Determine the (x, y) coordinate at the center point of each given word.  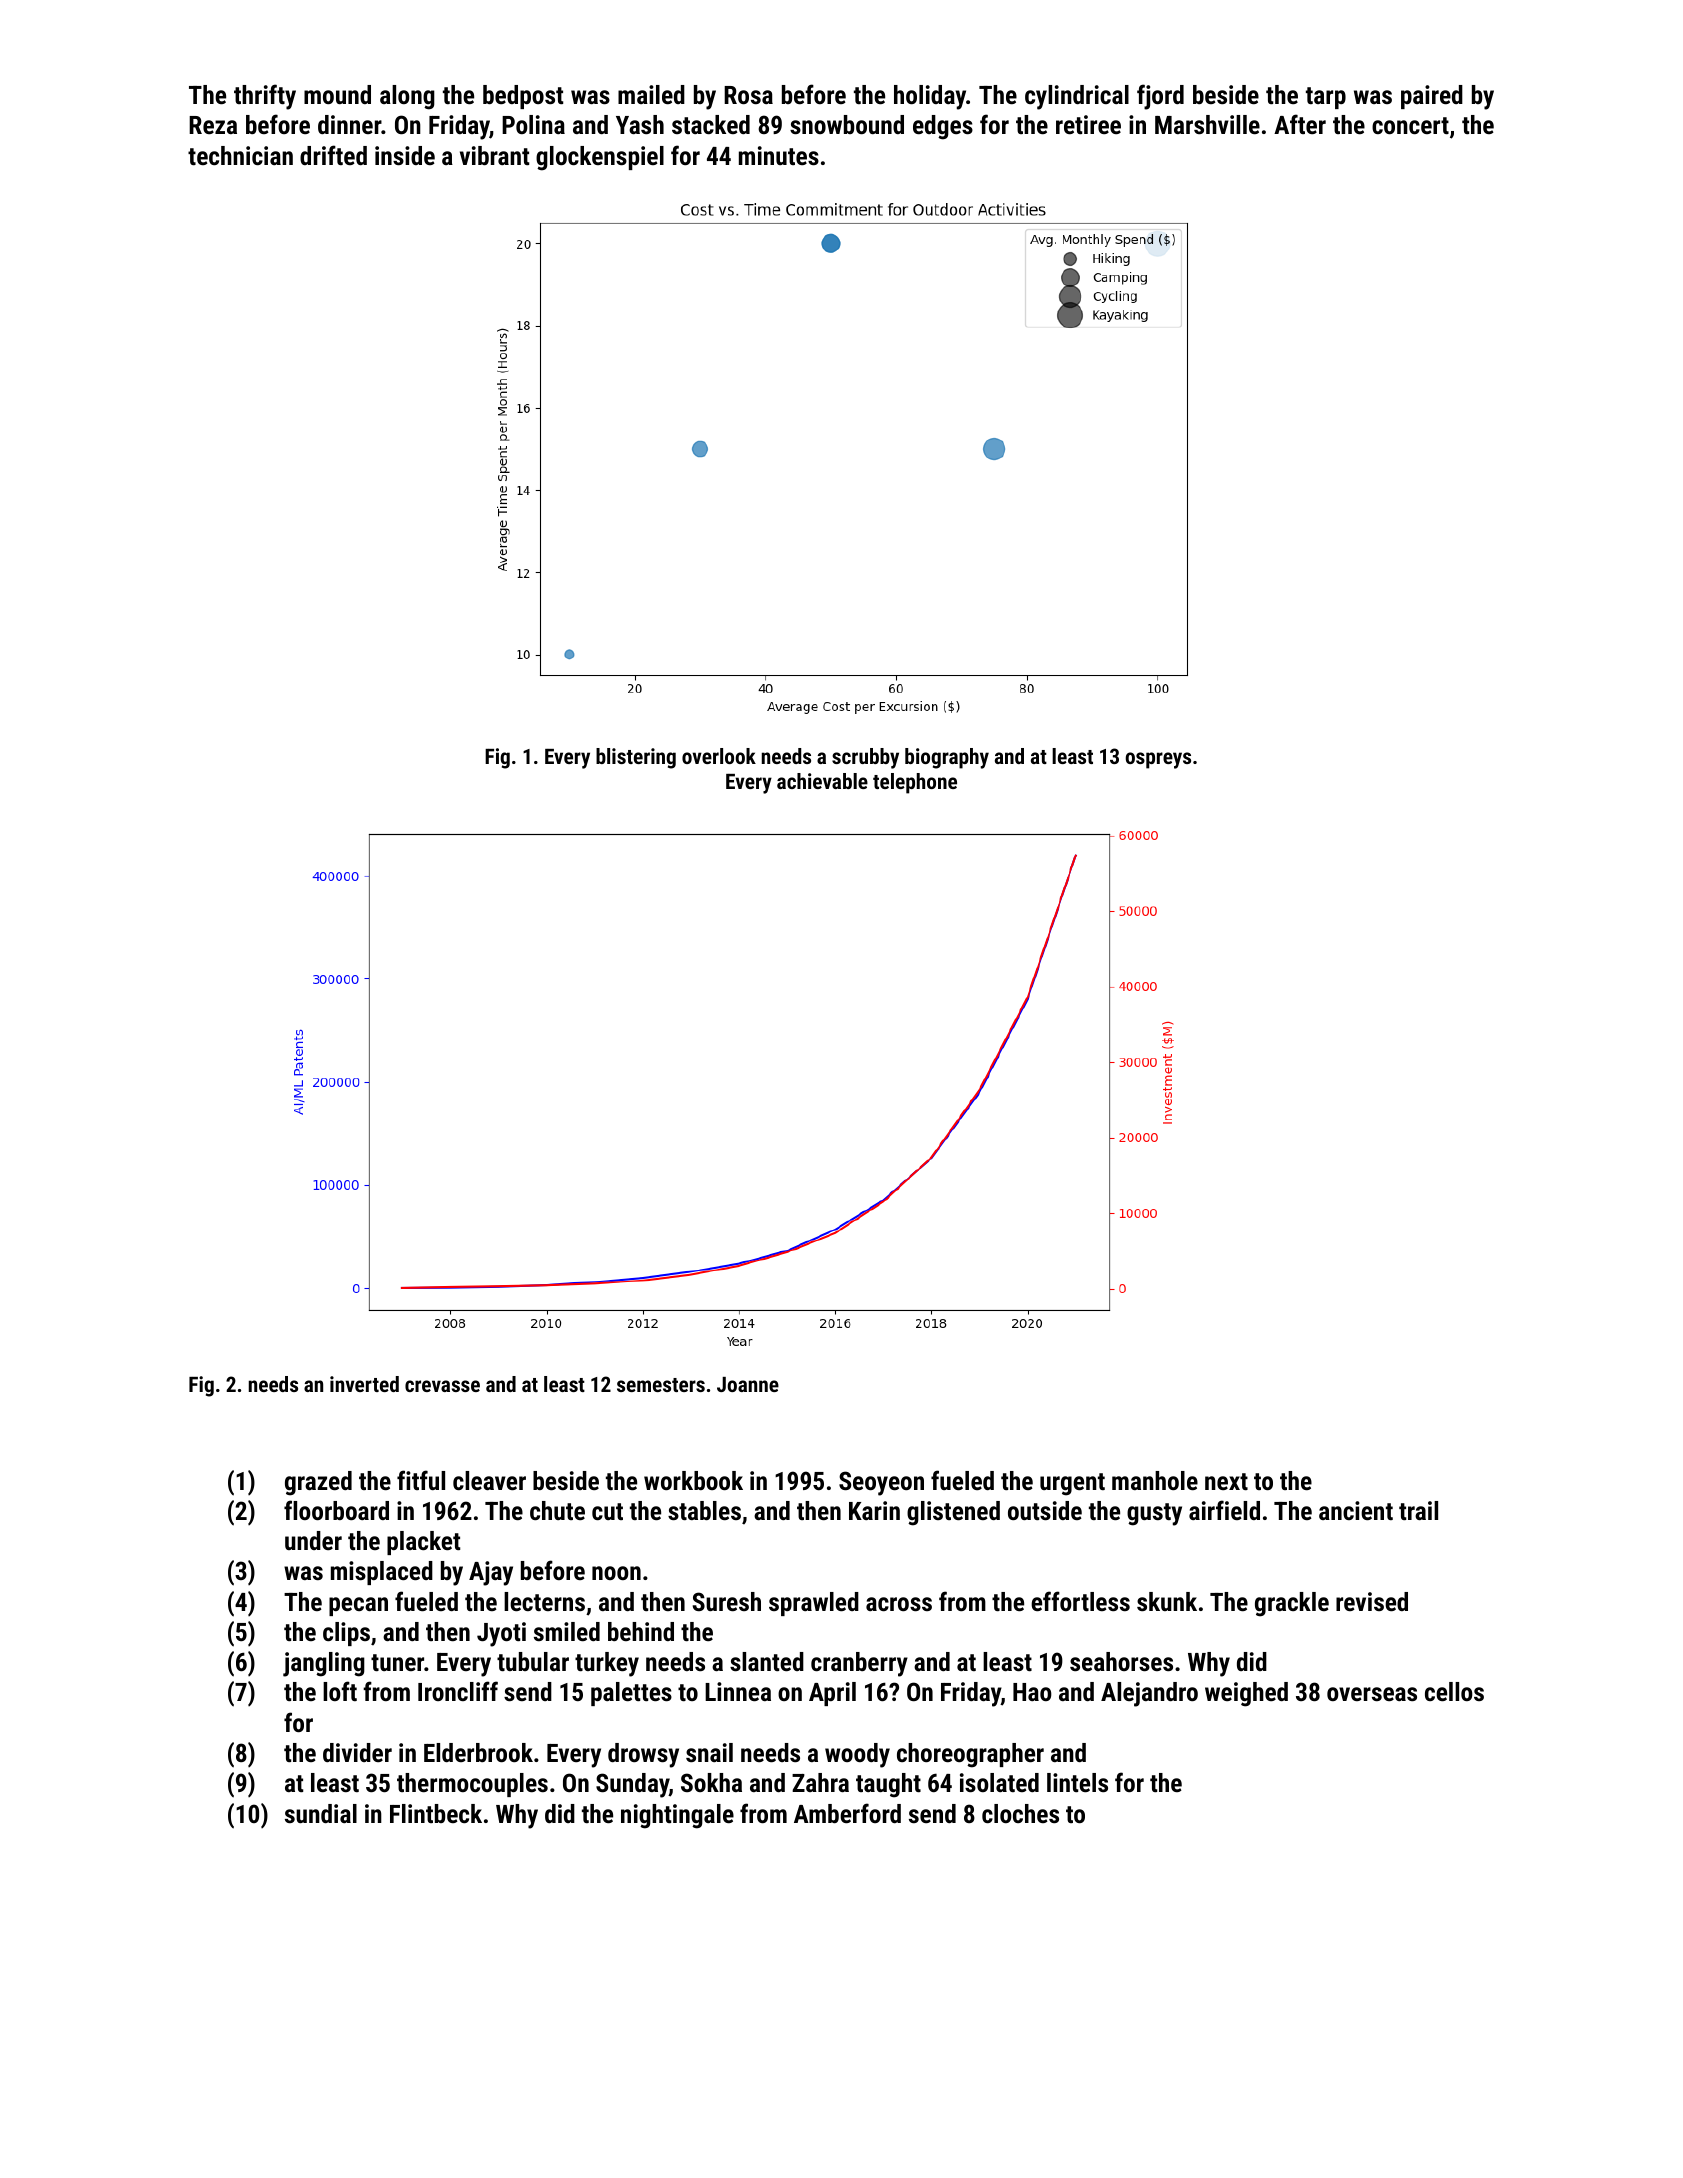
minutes (779, 155)
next (1226, 1481)
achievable (822, 781)
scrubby (865, 758)
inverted (364, 1384)
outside (1045, 1510)
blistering (636, 758)
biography (947, 758)
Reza (213, 125)
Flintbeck (436, 1813)
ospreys (1158, 760)
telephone (915, 783)
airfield (1224, 1510)
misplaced (382, 1573)
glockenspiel (600, 158)
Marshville (1207, 124)
